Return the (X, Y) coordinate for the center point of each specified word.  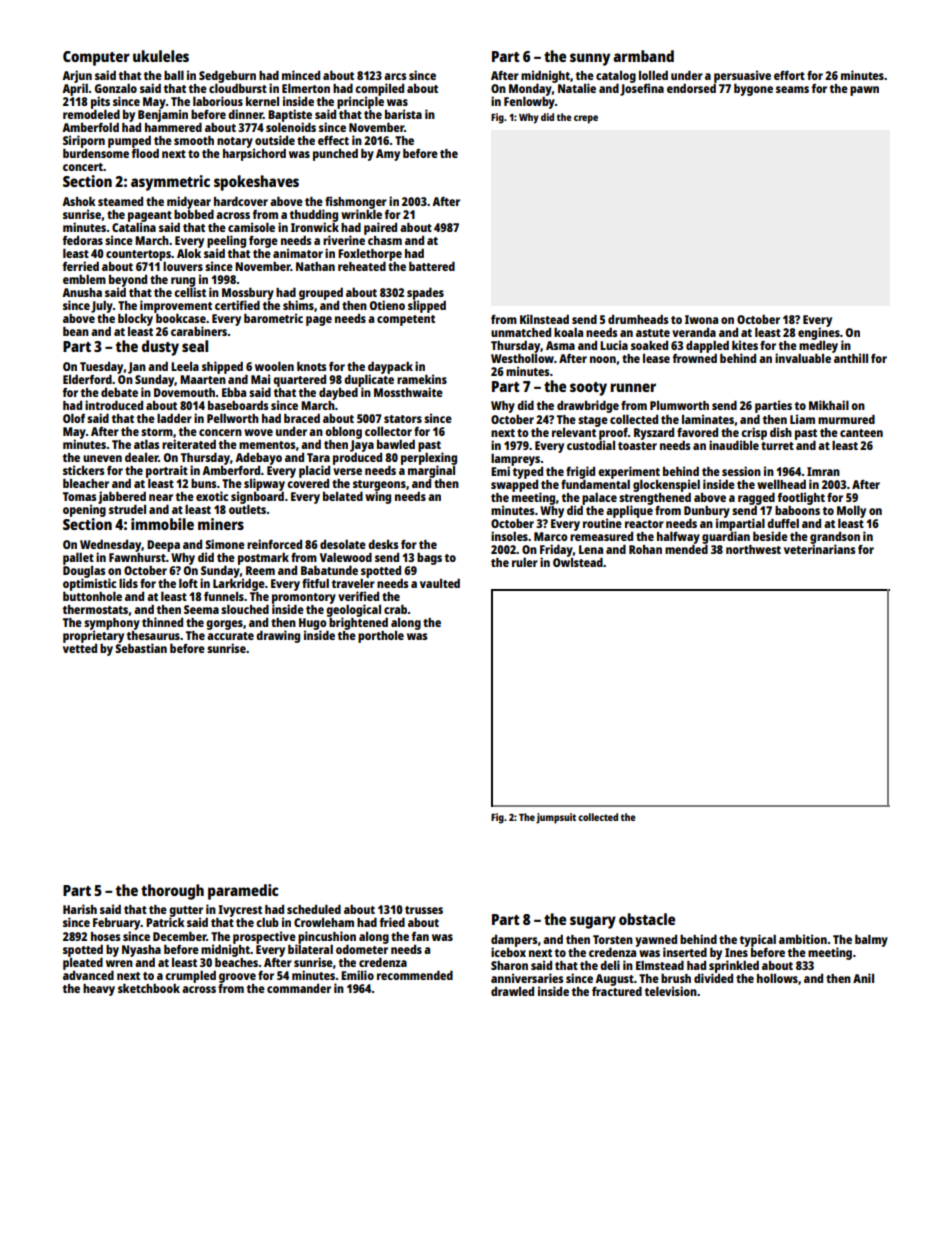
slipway (264, 484)
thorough (172, 892)
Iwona (701, 319)
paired (380, 228)
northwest (753, 549)
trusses (424, 910)
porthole (381, 637)
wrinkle (361, 214)
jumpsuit (556, 818)
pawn (864, 91)
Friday (556, 550)
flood (145, 153)
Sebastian (141, 648)
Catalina (134, 227)
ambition (803, 939)
